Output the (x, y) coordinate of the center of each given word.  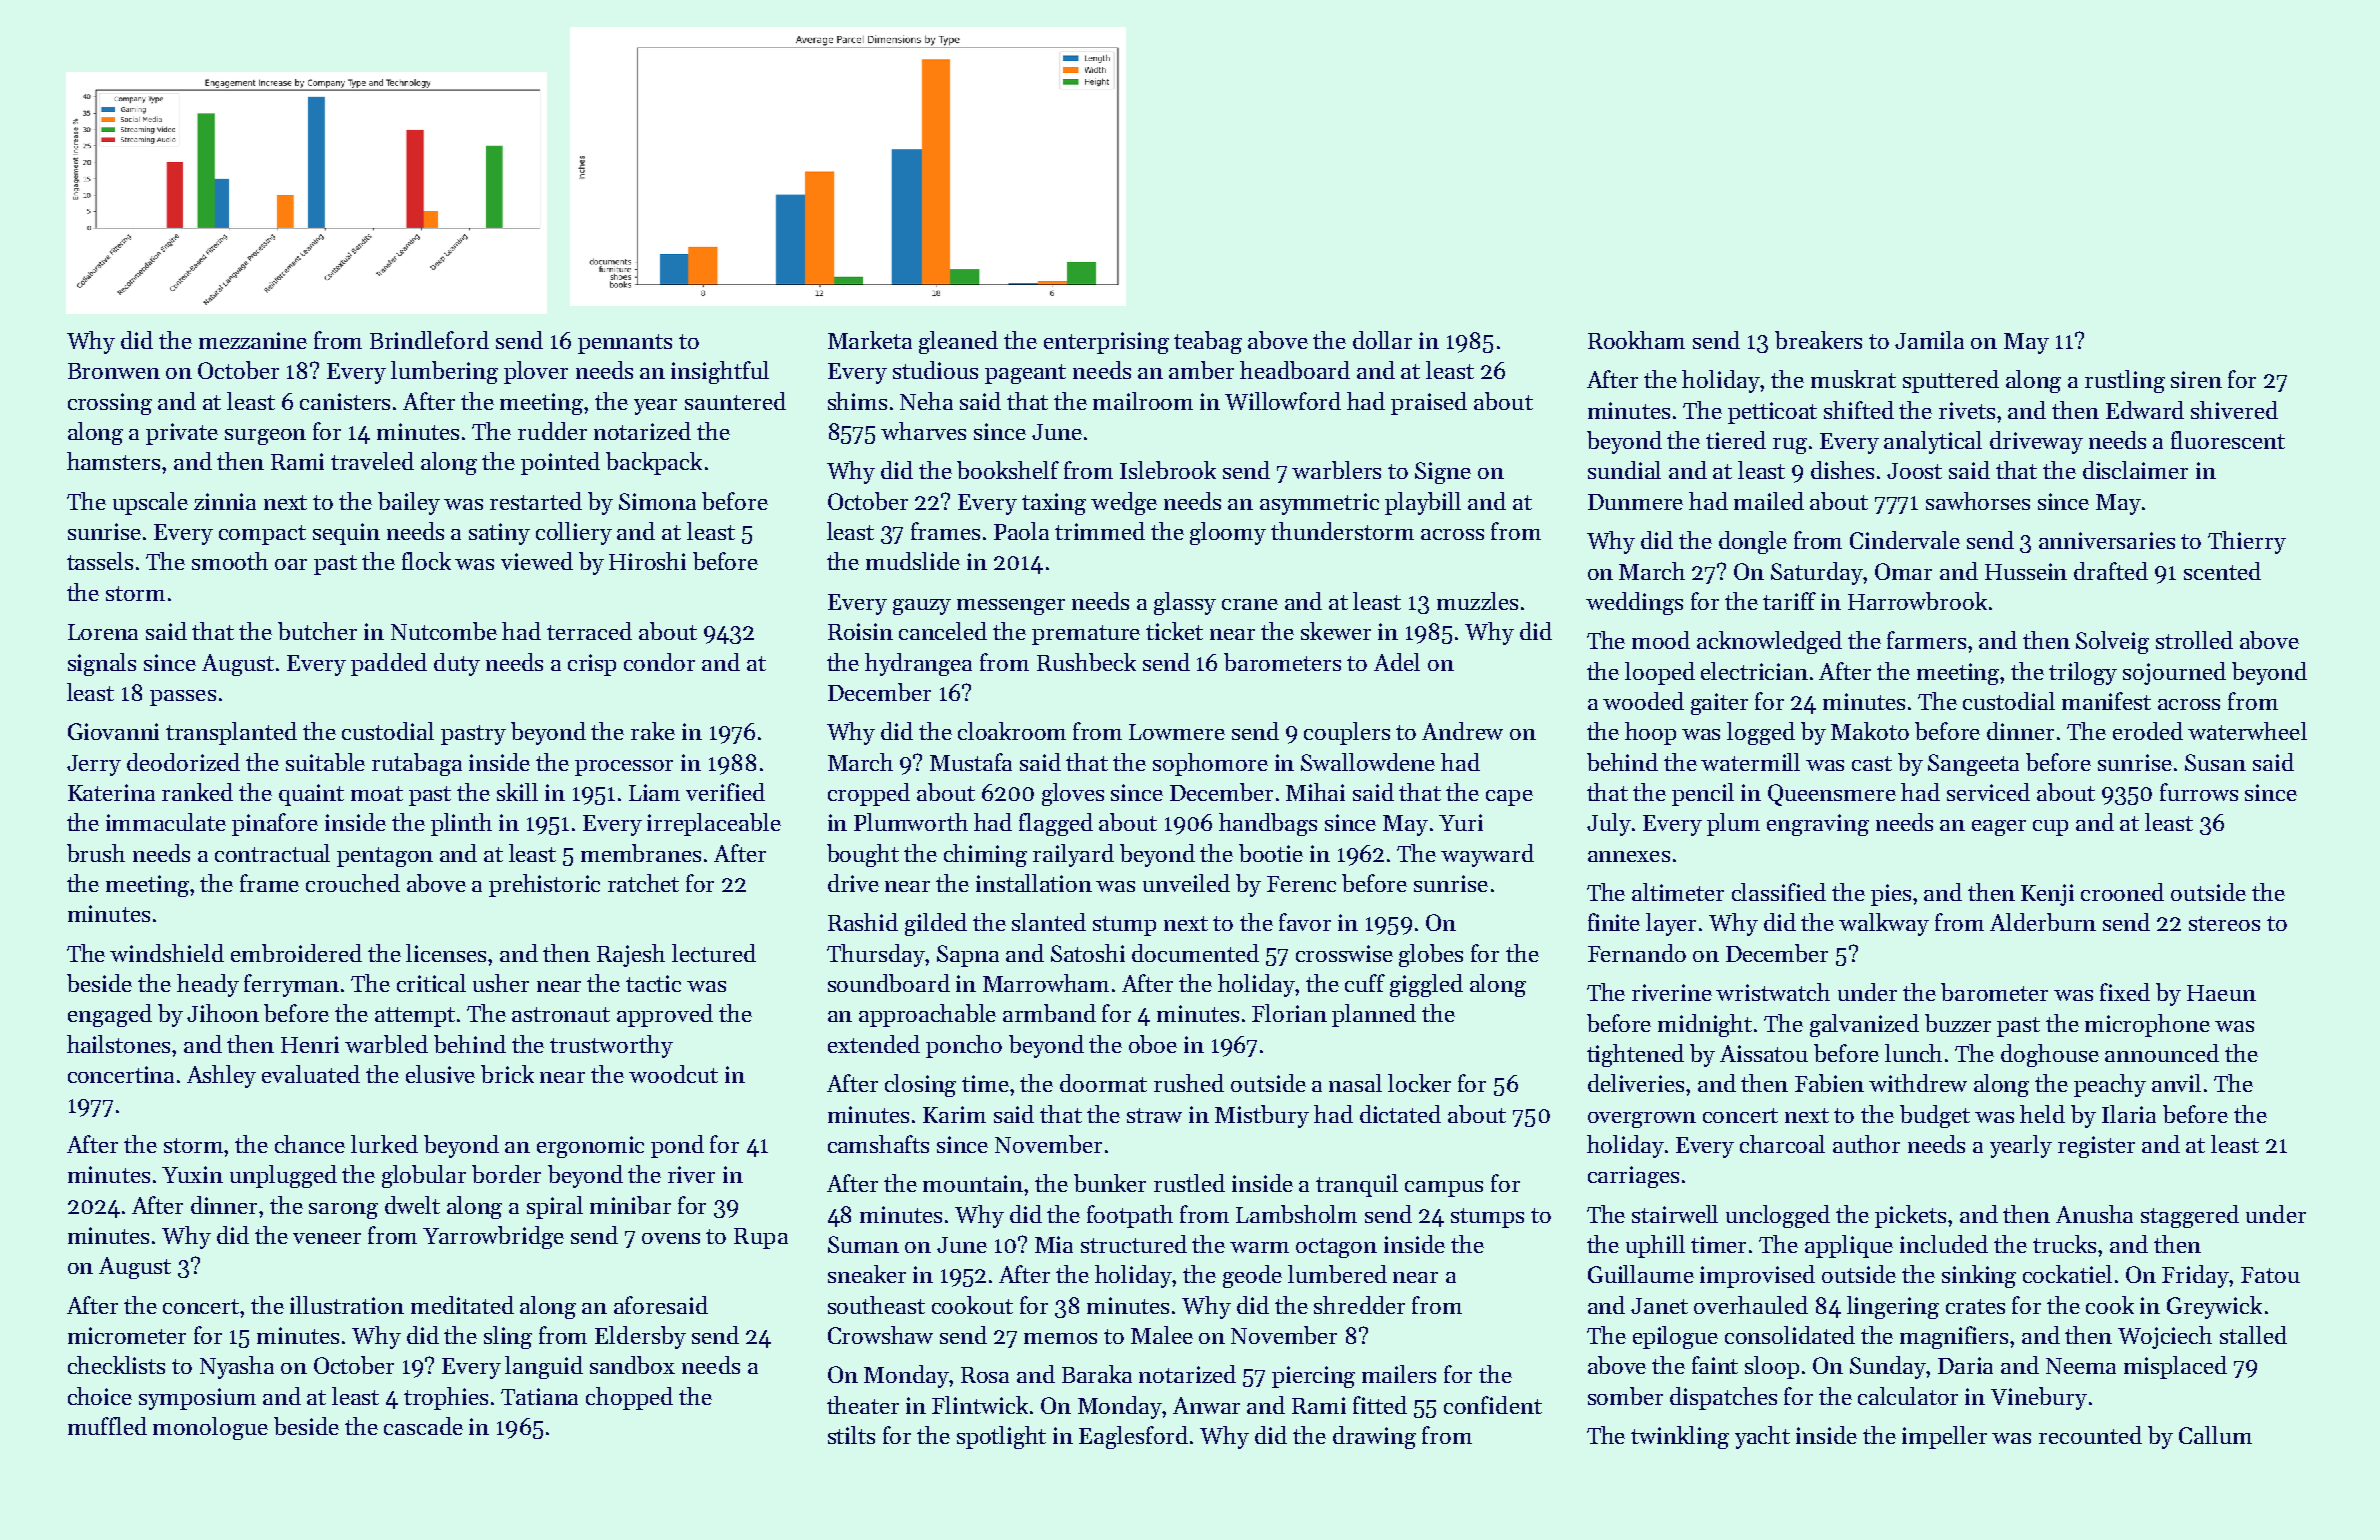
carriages (1633, 1177)
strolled (2194, 640)
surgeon (265, 437)
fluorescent (2228, 440)
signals (102, 664)
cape (1509, 798)
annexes (1629, 856)
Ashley (221, 1076)
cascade (423, 1426)
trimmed (1100, 531)
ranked (197, 792)
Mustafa (971, 762)
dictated (1400, 1114)
